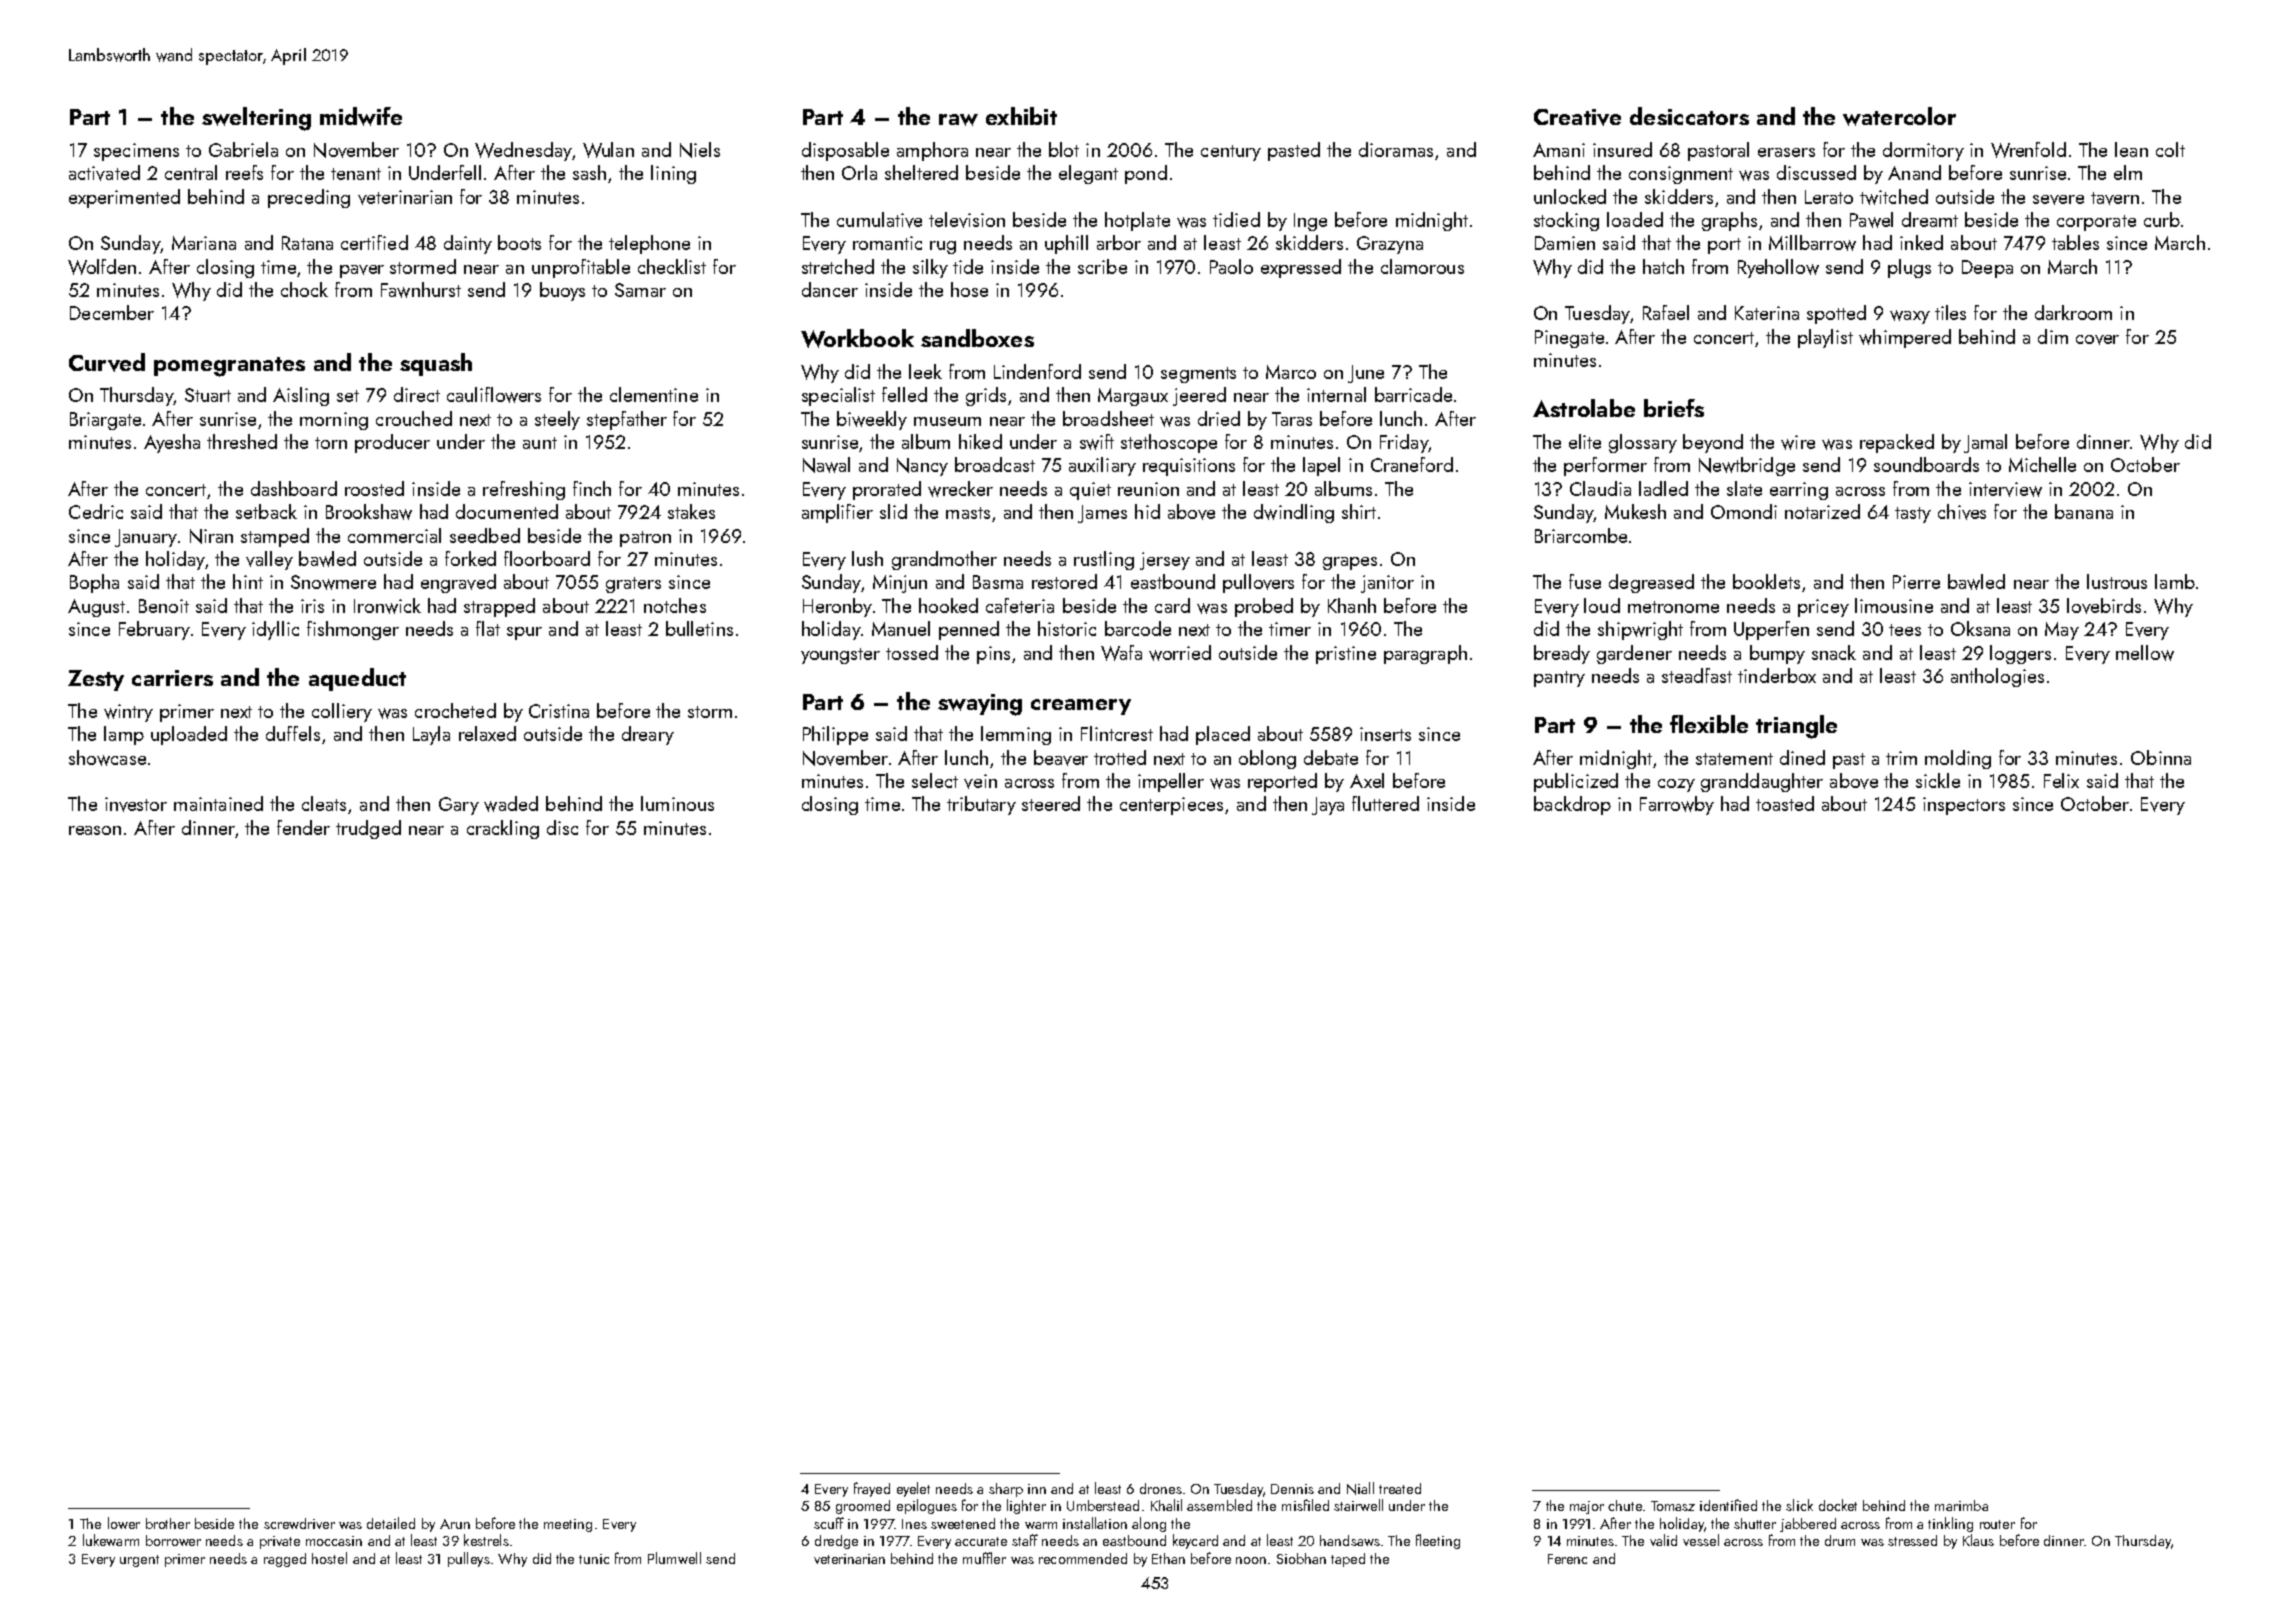 This screenshot has width=2282, height=1614. What do you see at coordinates (1964, 806) in the screenshot?
I see `inspectors` at bounding box center [1964, 806].
